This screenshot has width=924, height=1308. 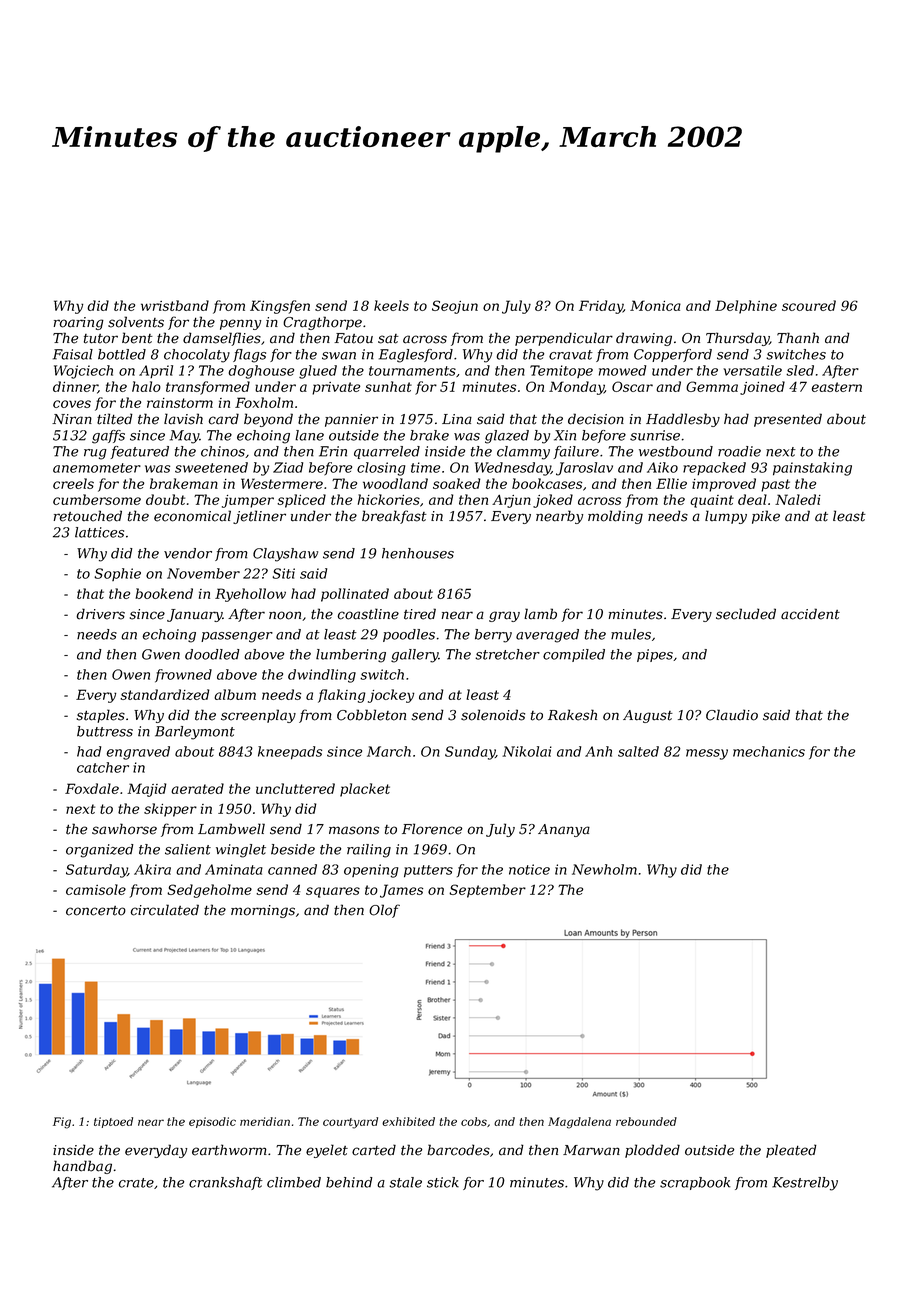 I want to click on scrapbook, so click(x=695, y=1183).
